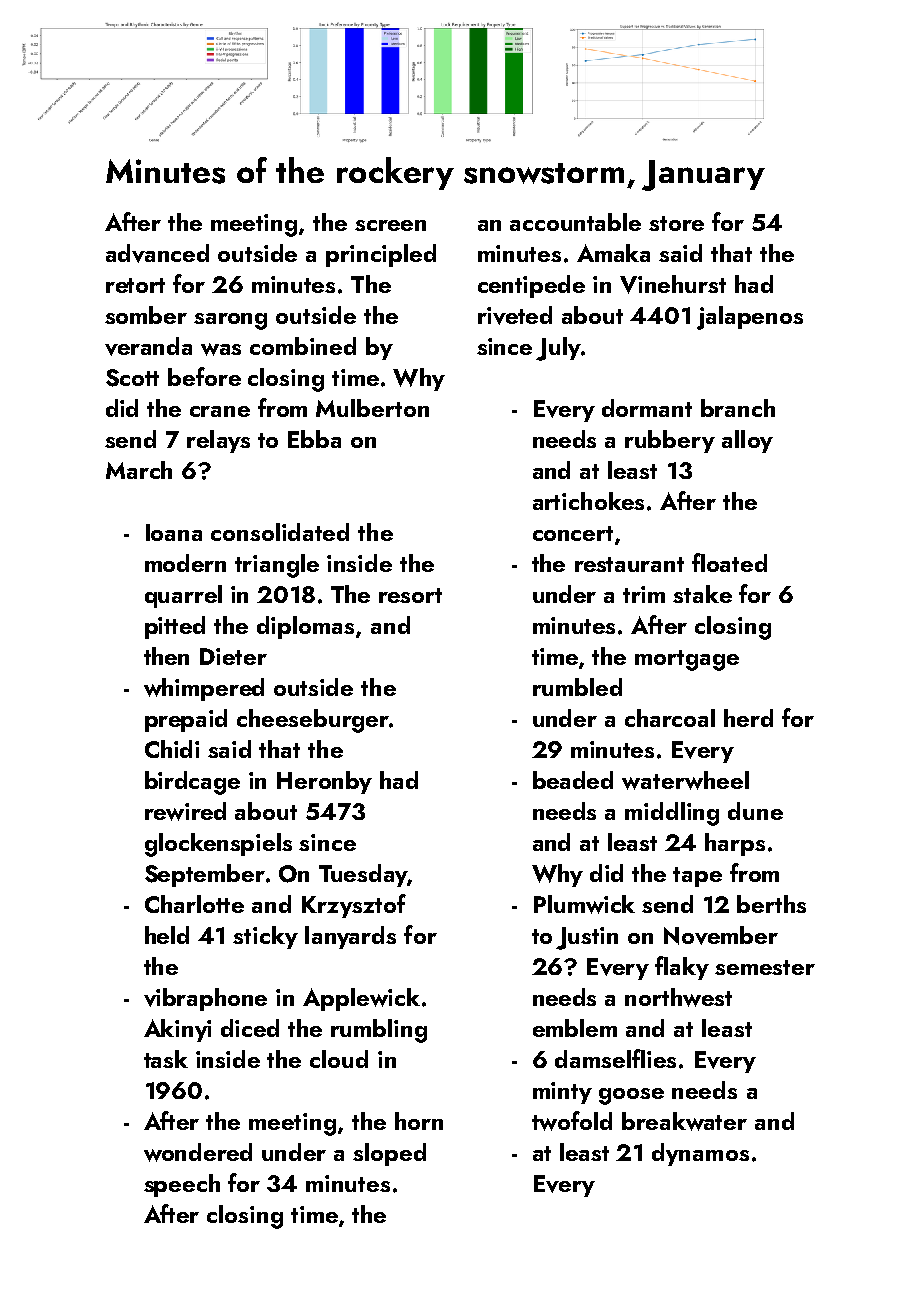 The image size is (924, 1311). What do you see at coordinates (750, 318) in the screenshot?
I see `jalapenos` at bounding box center [750, 318].
